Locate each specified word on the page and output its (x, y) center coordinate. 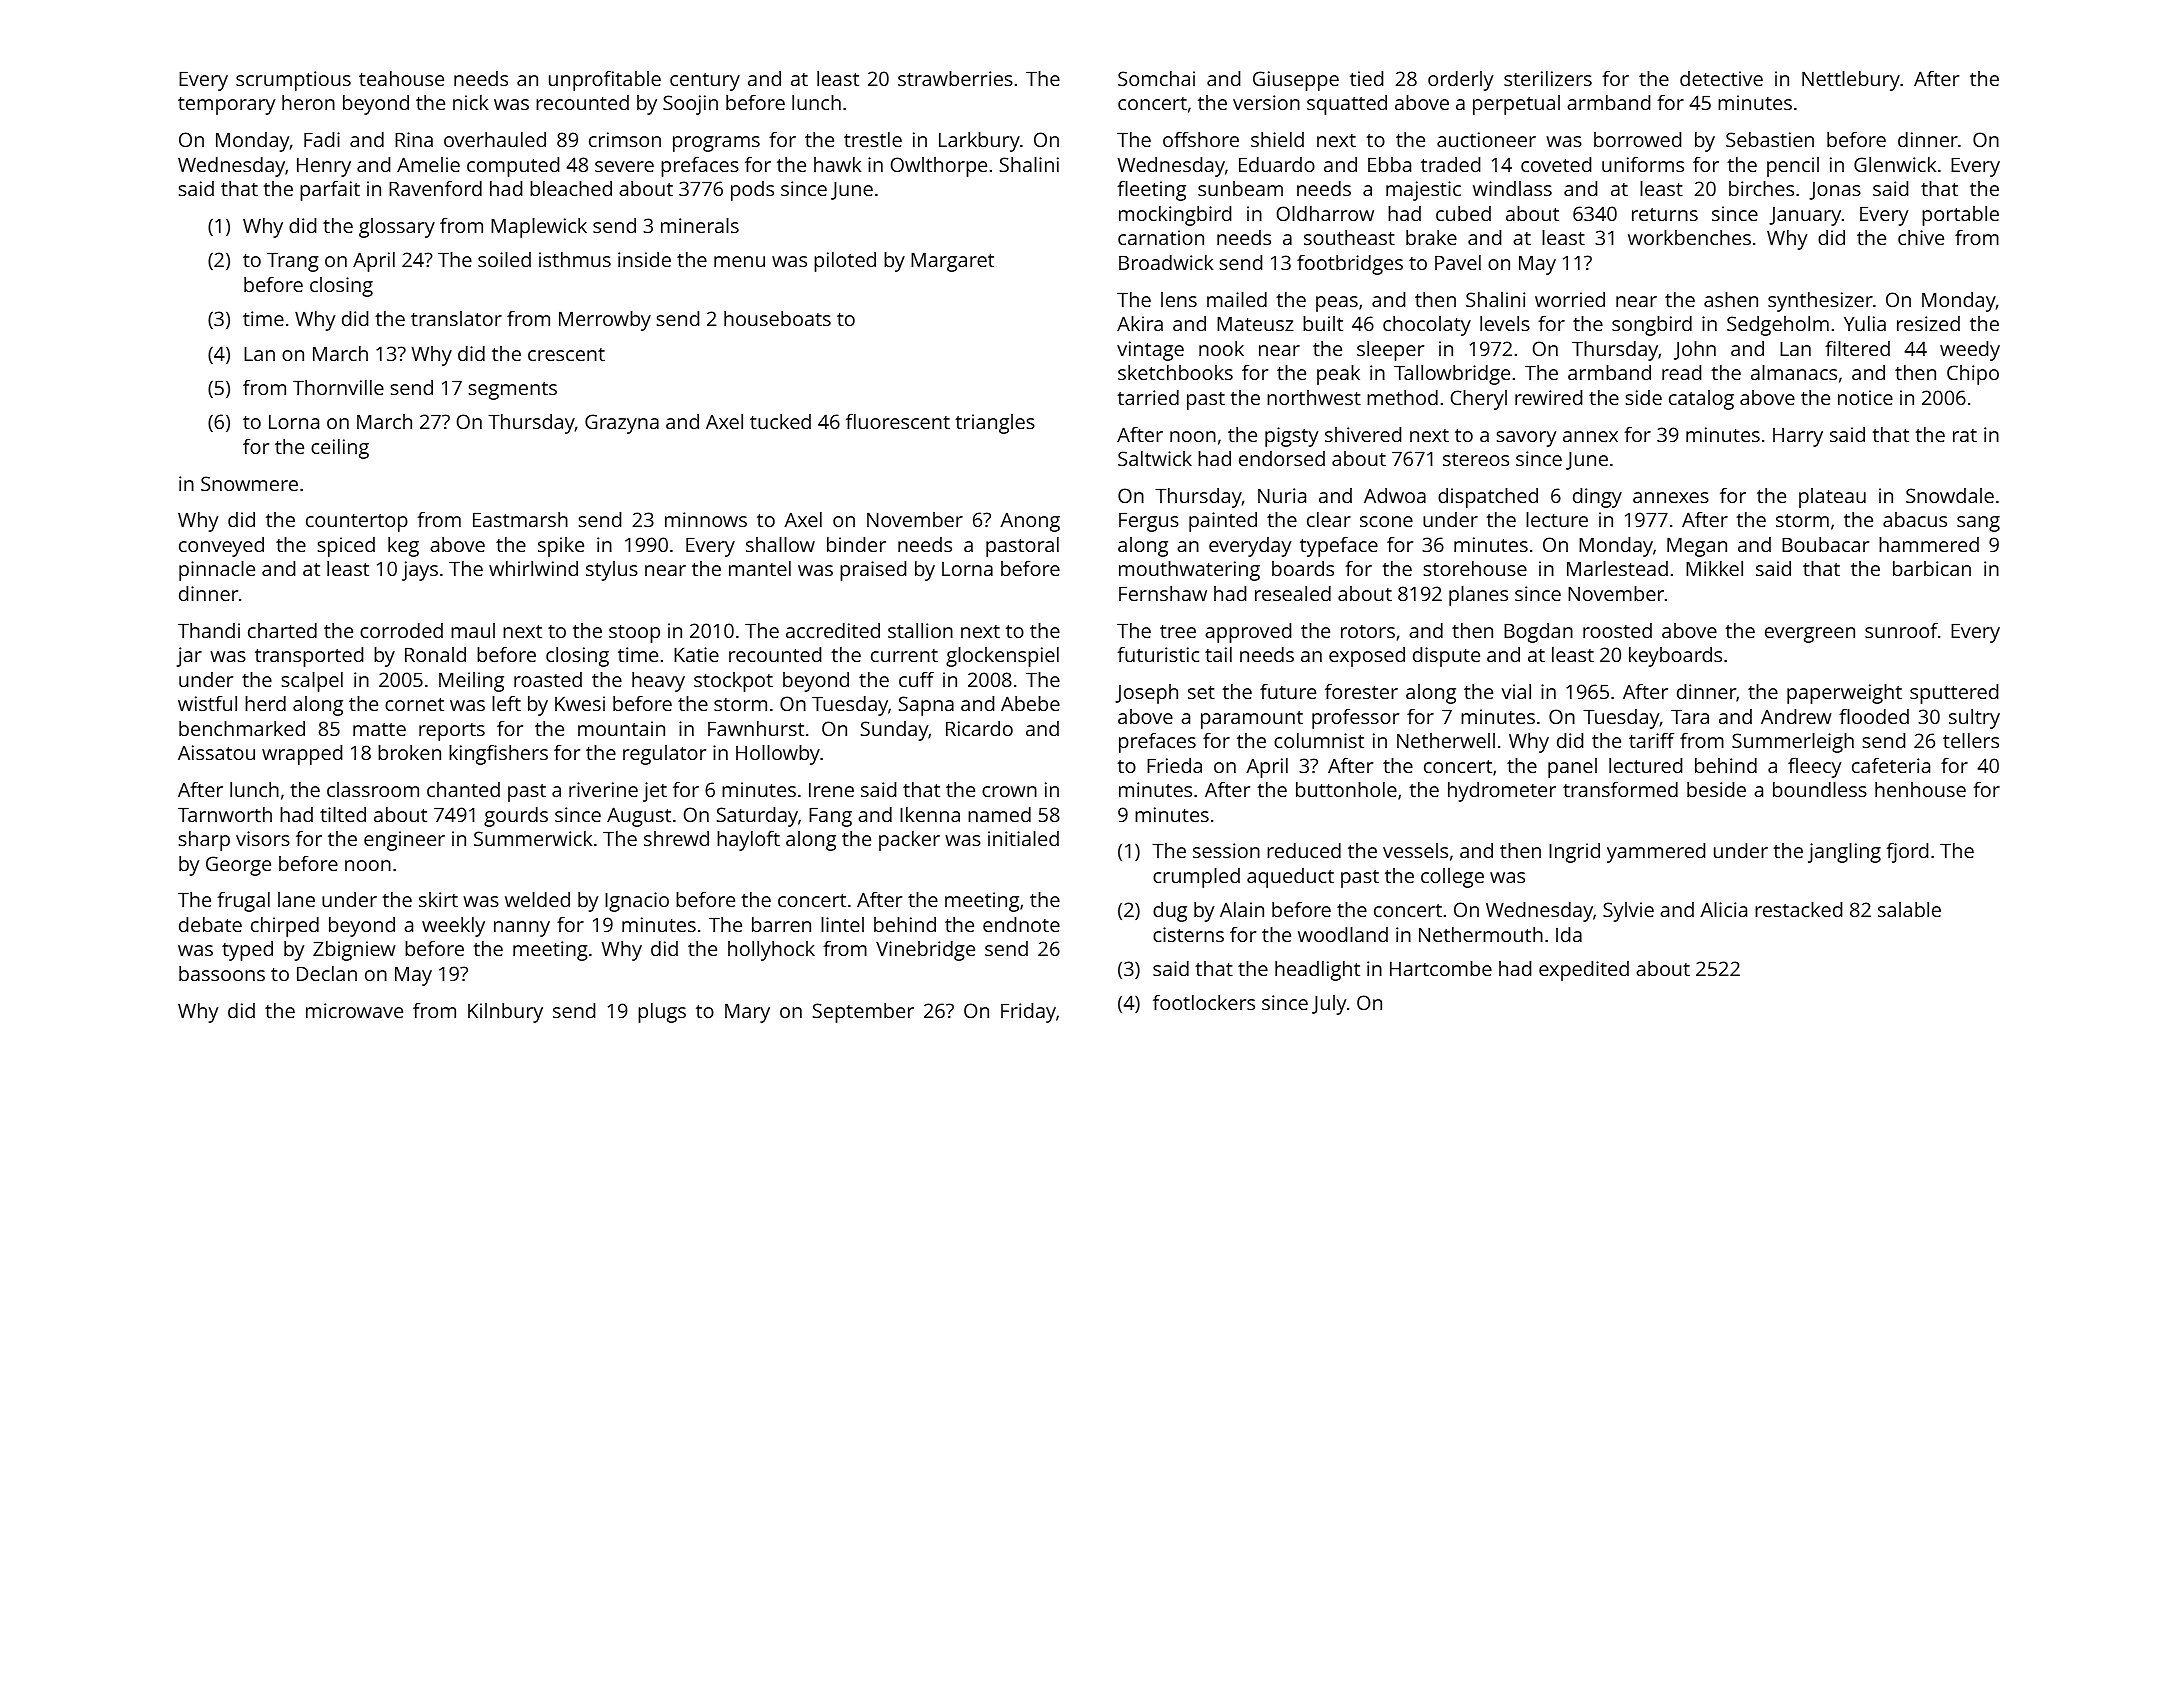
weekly (453, 927)
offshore (1201, 139)
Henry (324, 167)
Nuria (1282, 495)
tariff (1651, 740)
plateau (1832, 498)
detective (1721, 78)
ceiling (340, 449)
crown (1009, 791)
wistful (207, 703)
